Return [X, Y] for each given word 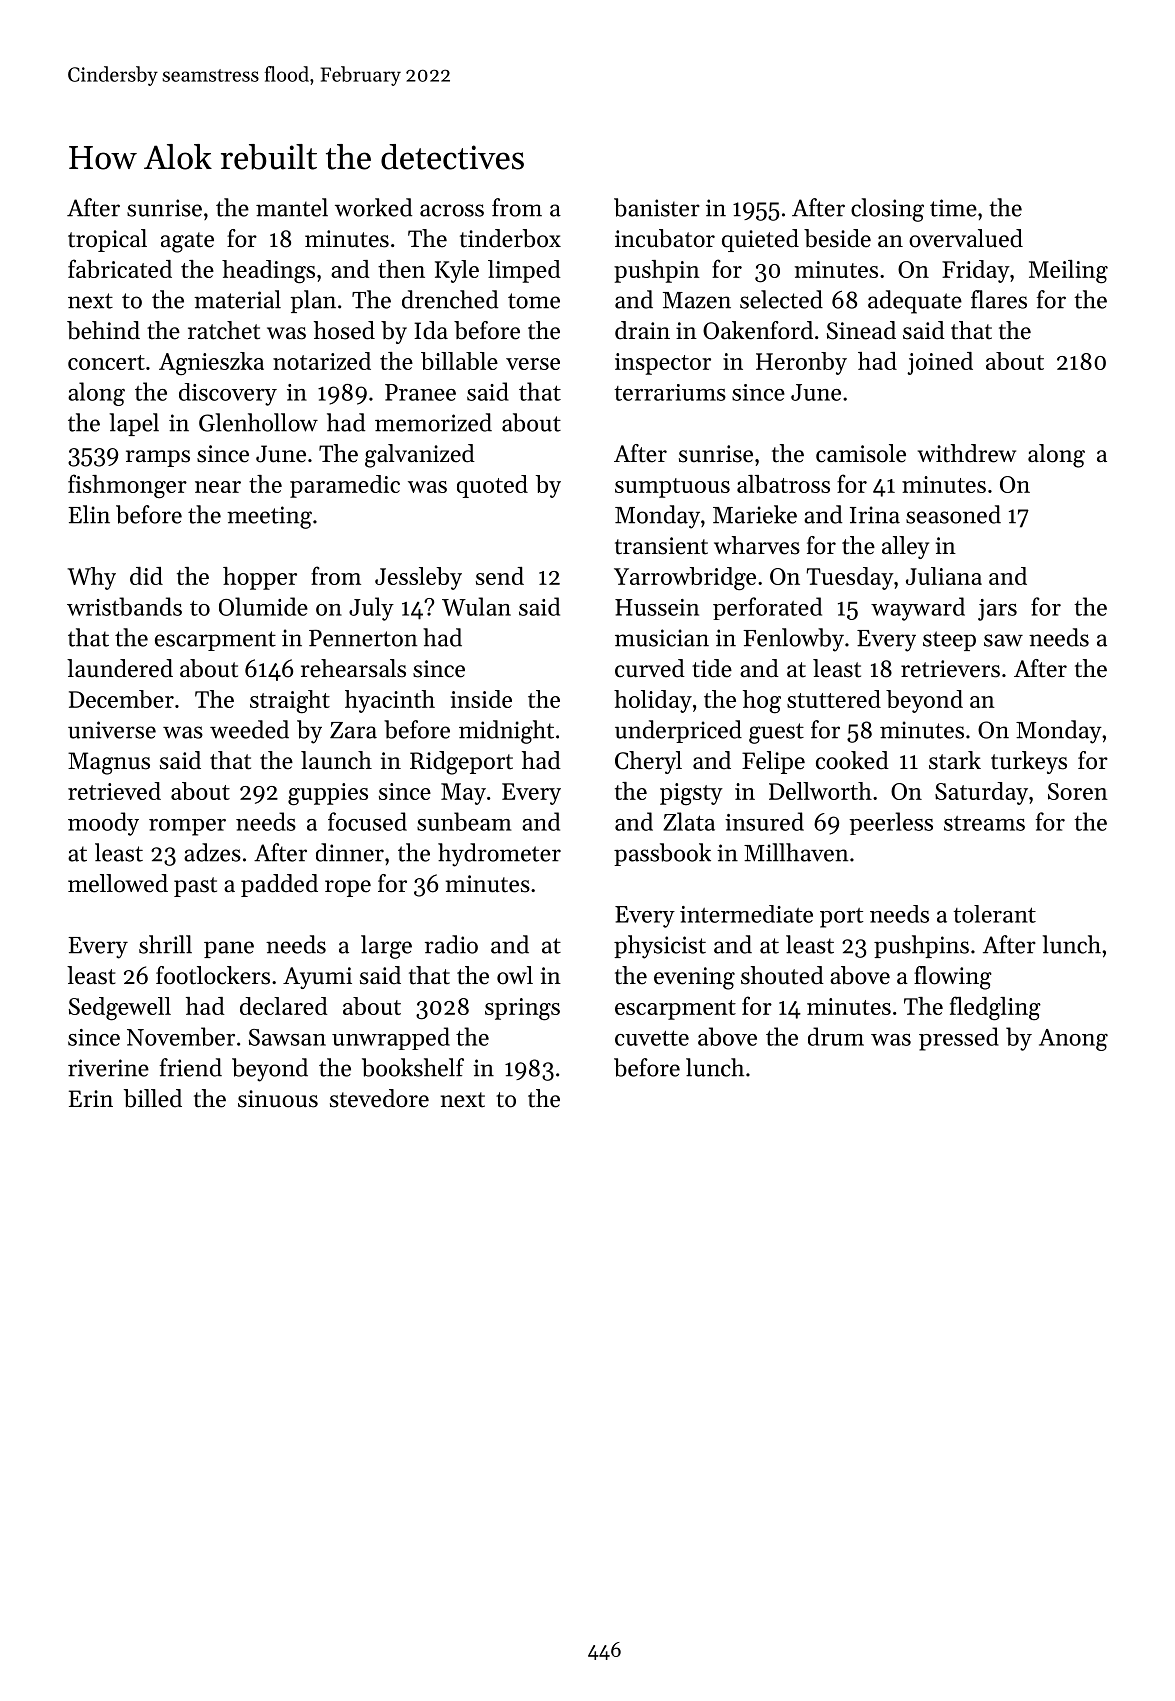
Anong [1073, 1040]
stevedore [379, 1098]
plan [313, 301]
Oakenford [758, 330]
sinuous [278, 1099]
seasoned [953, 514]
